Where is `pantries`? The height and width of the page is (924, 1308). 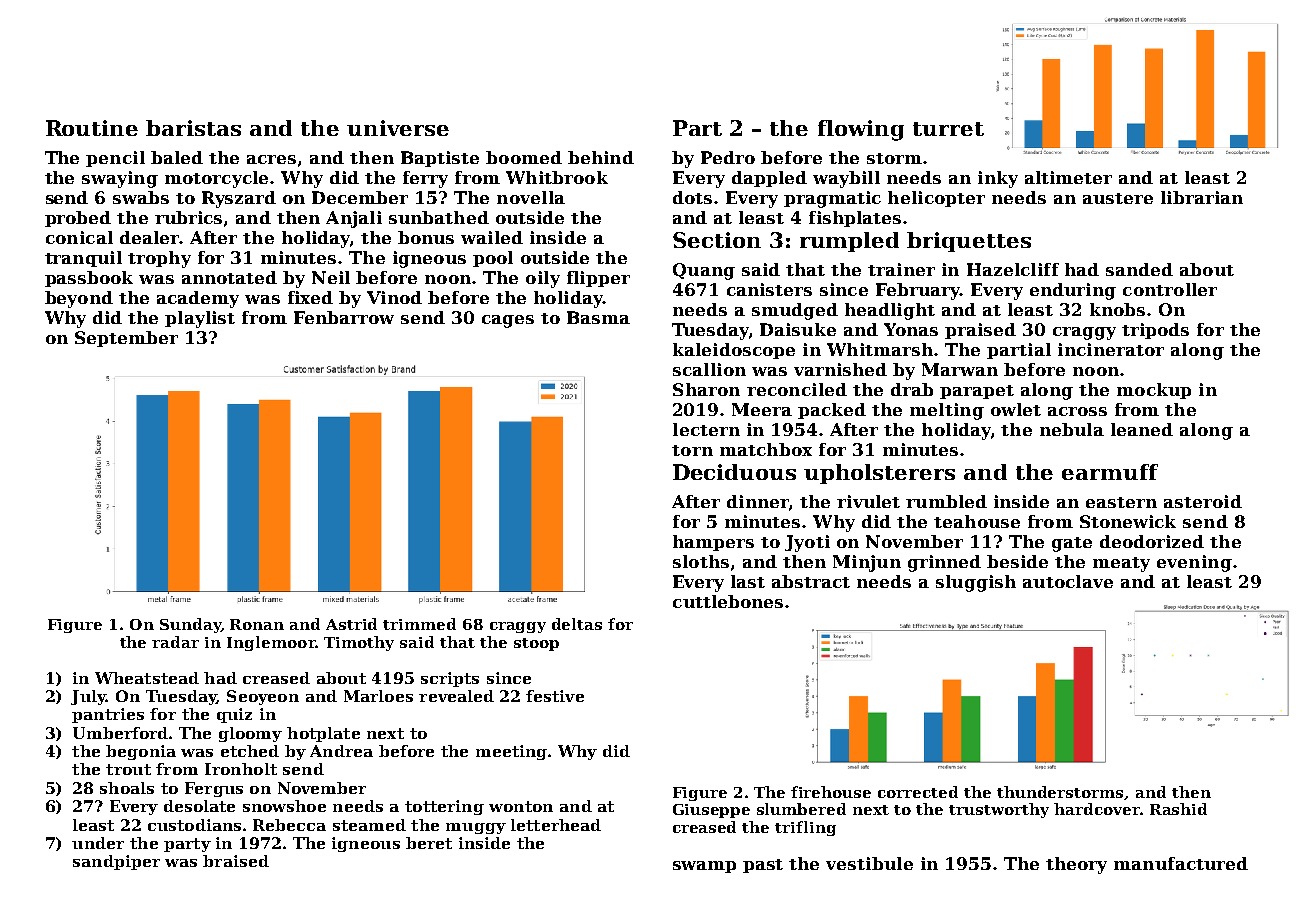
pantries is located at coordinates (108, 715).
